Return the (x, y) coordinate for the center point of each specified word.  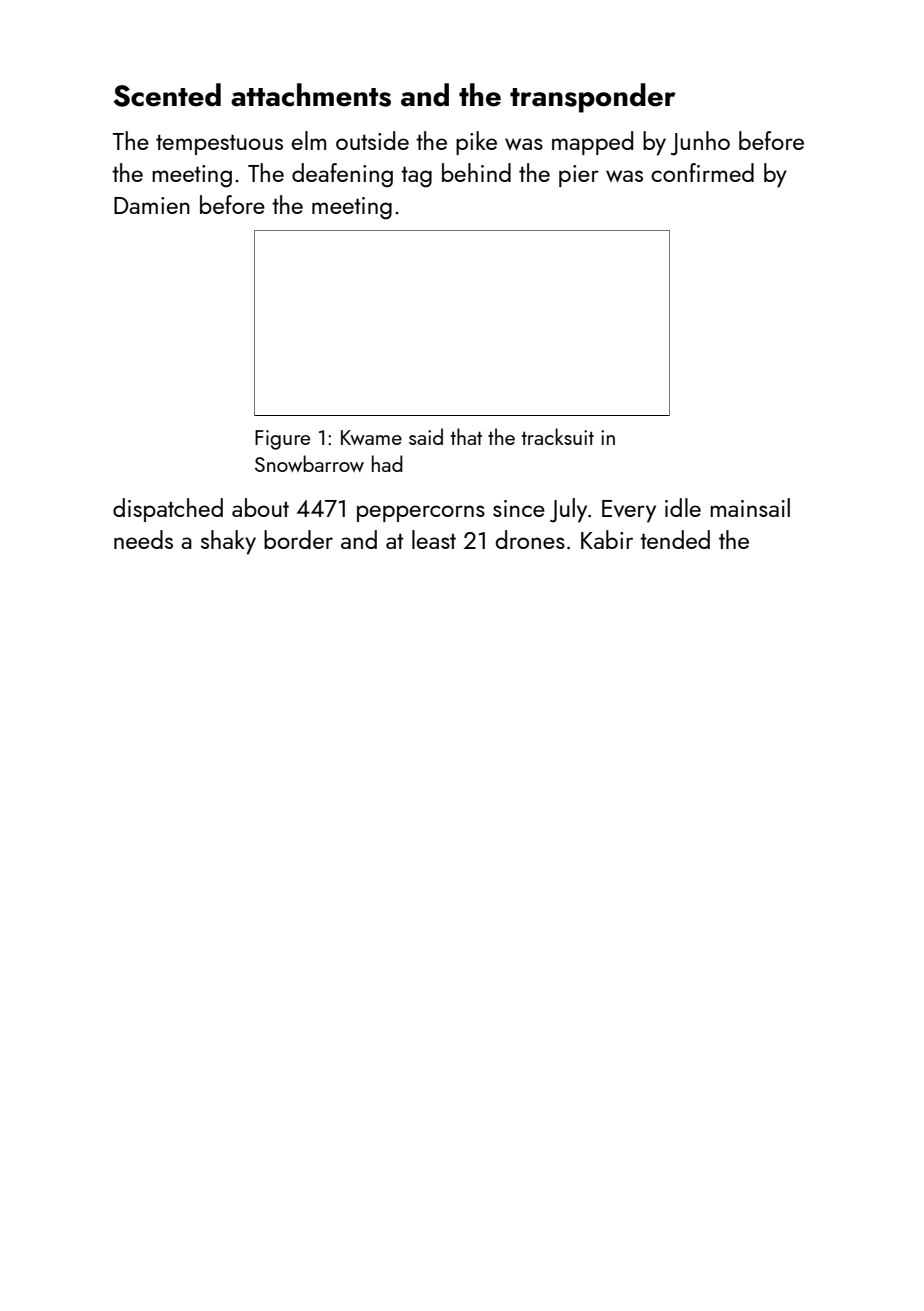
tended (675, 539)
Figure (282, 440)
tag (416, 177)
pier (579, 176)
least (434, 539)
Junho (700, 143)
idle (683, 507)
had (387, 463)
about (260, 507)
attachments (311, 95)
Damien (152, 205)
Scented (167, 95)
